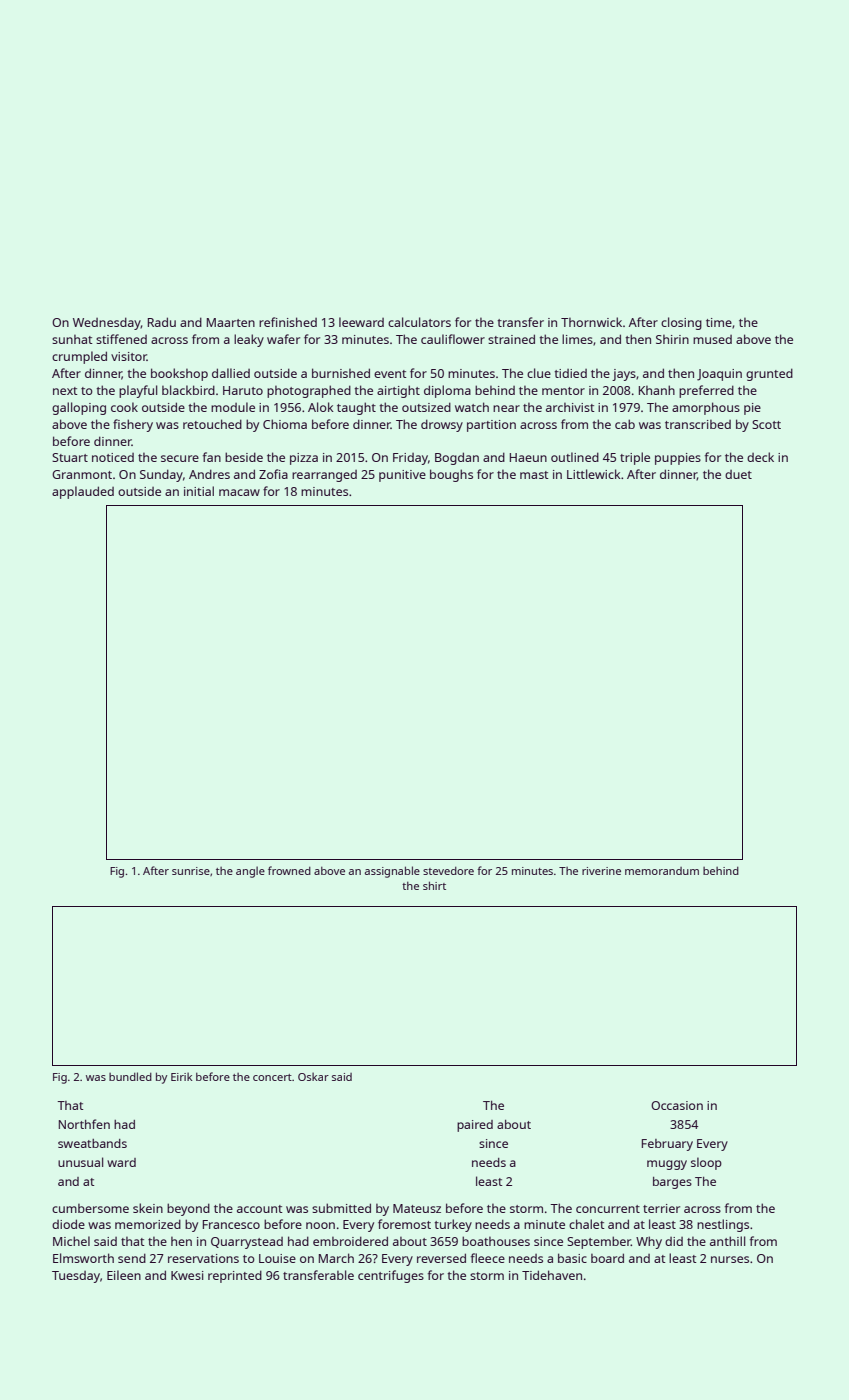 The height and width of the screenshot is (1400, 849). I want to click on strained, so click(511, 339).
